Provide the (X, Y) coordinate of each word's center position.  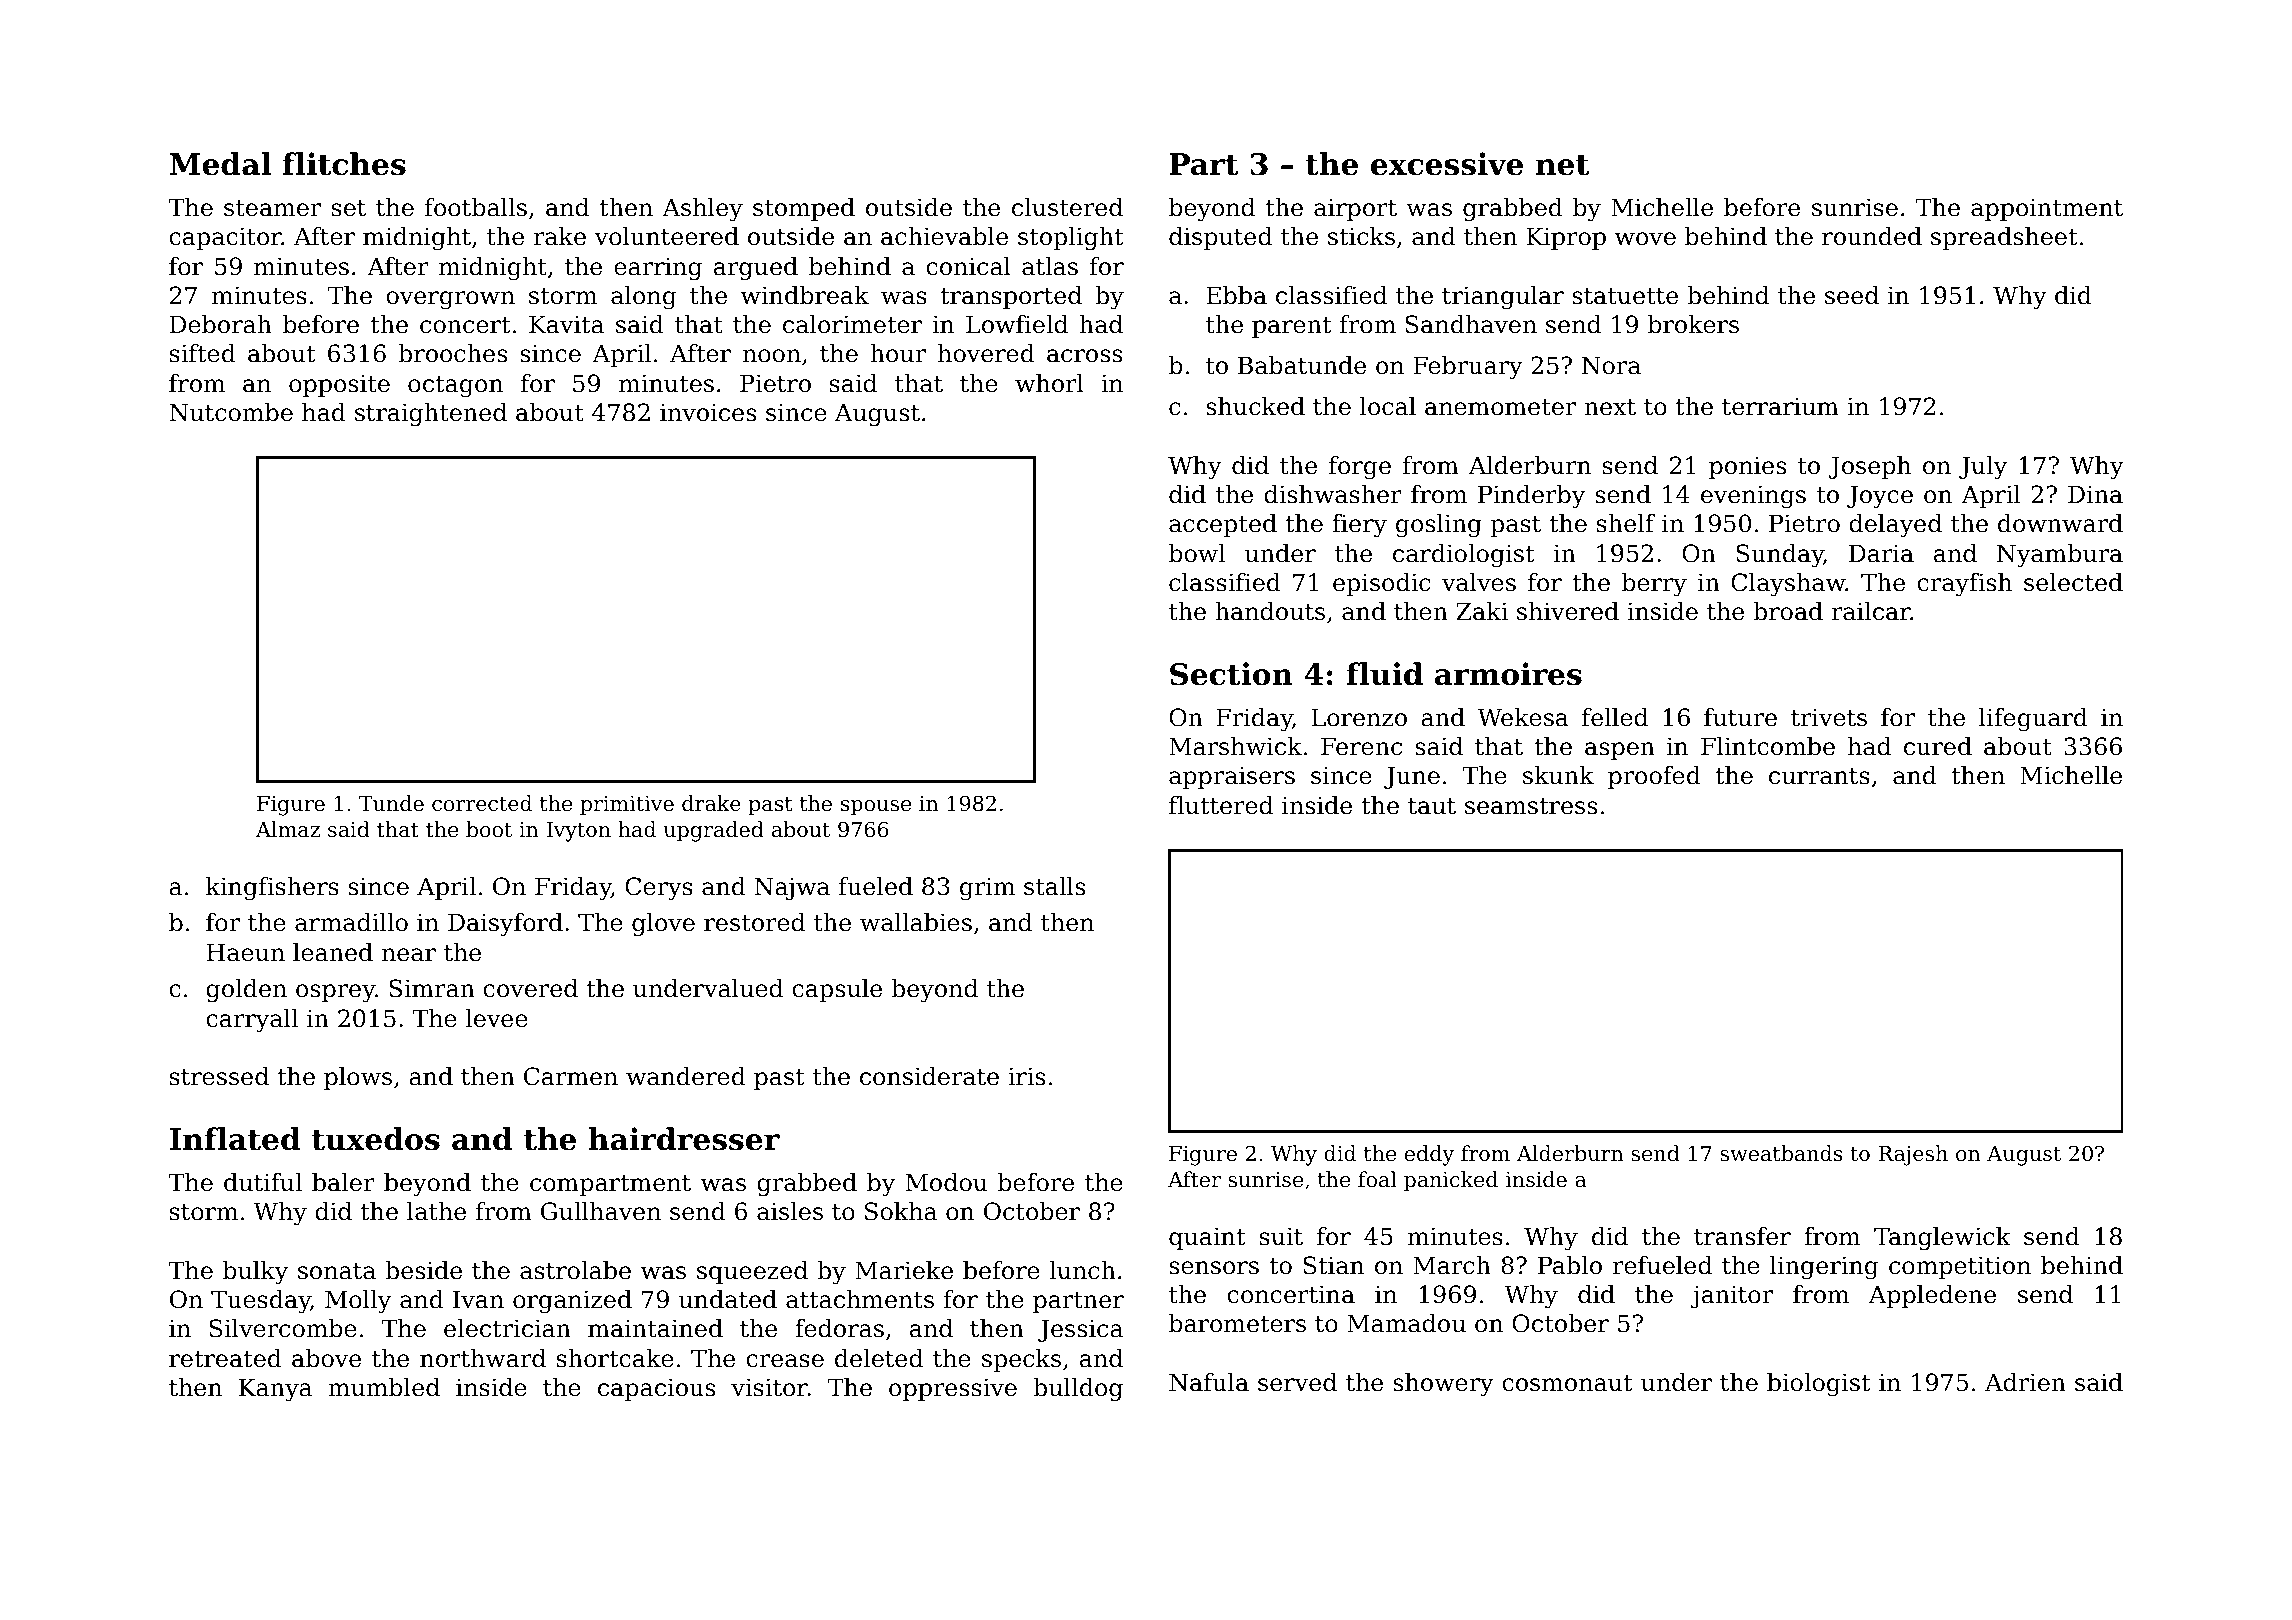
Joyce (1880, 496)
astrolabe (575, 1270)
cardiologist (1464, 555)
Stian (1334, 1265)
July (1983, 468)
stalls (1054, 886)
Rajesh (1913, 1155)
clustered (1067, 207)
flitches (344, 164)
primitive (627, 806)
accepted (1223, 525)
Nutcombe (231, 412)
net (1562, 165)
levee (497, 1018)
